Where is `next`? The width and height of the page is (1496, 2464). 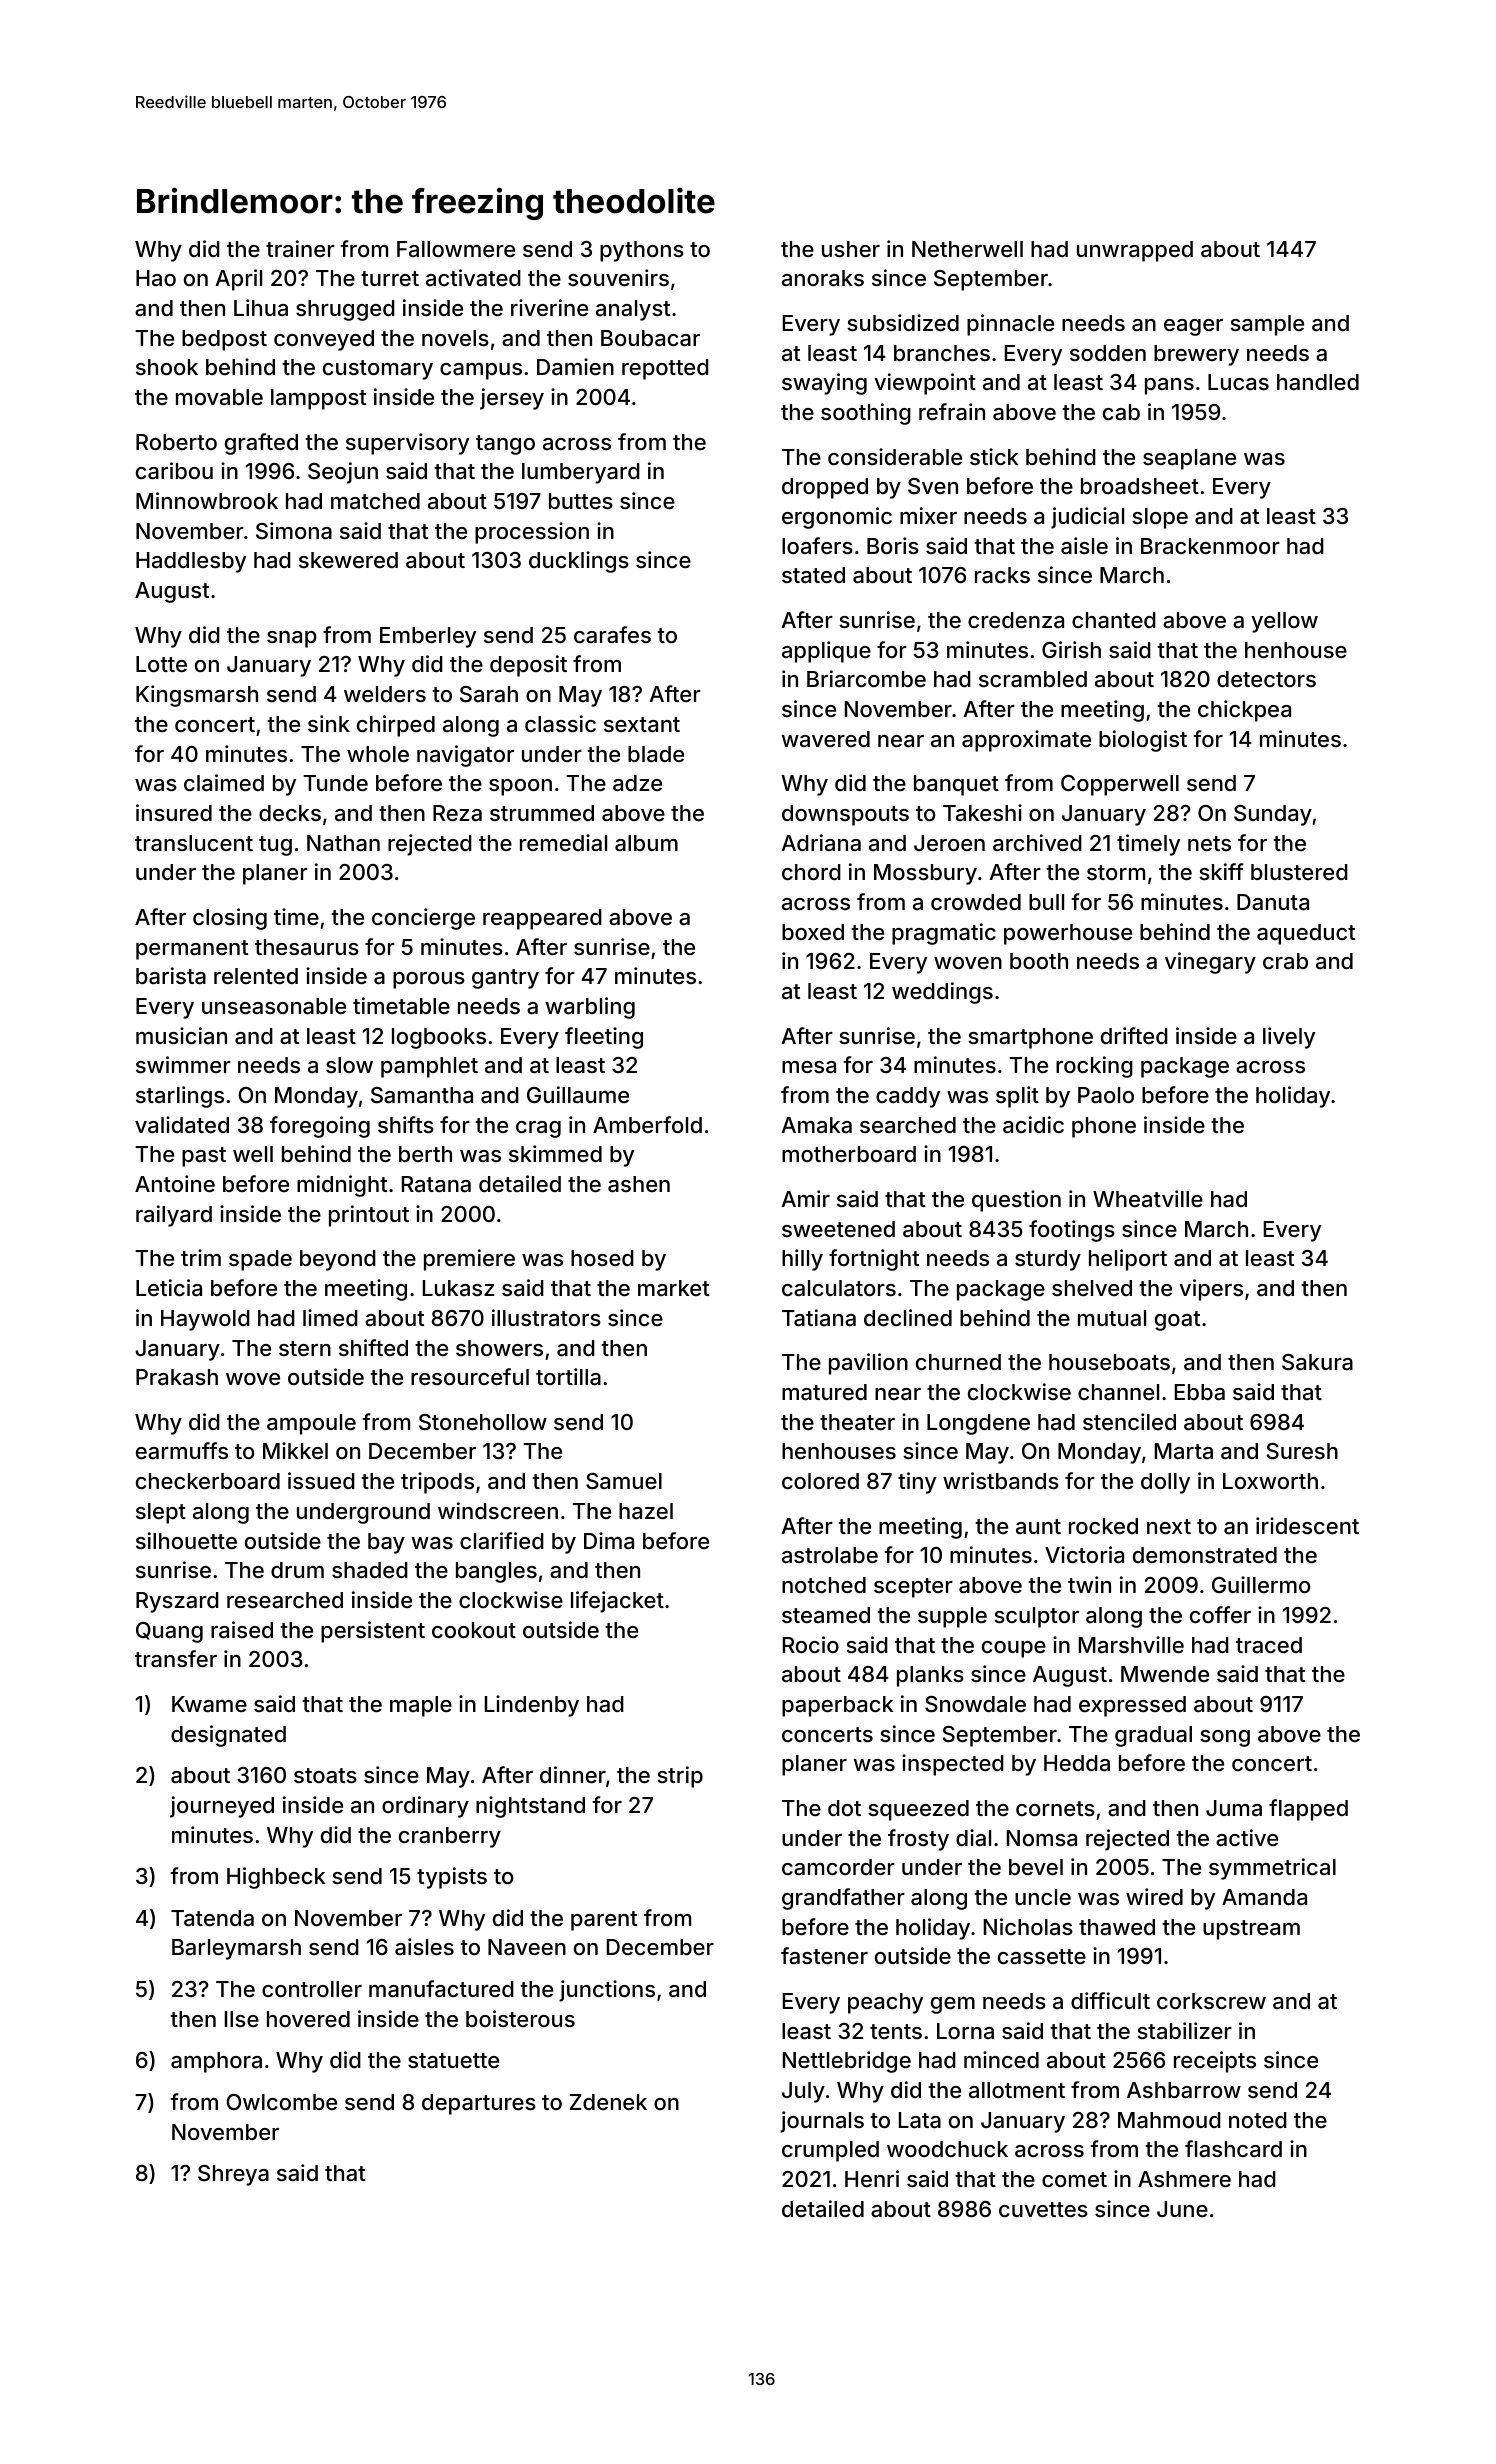
next is located at coordinates (1169, 1526).
